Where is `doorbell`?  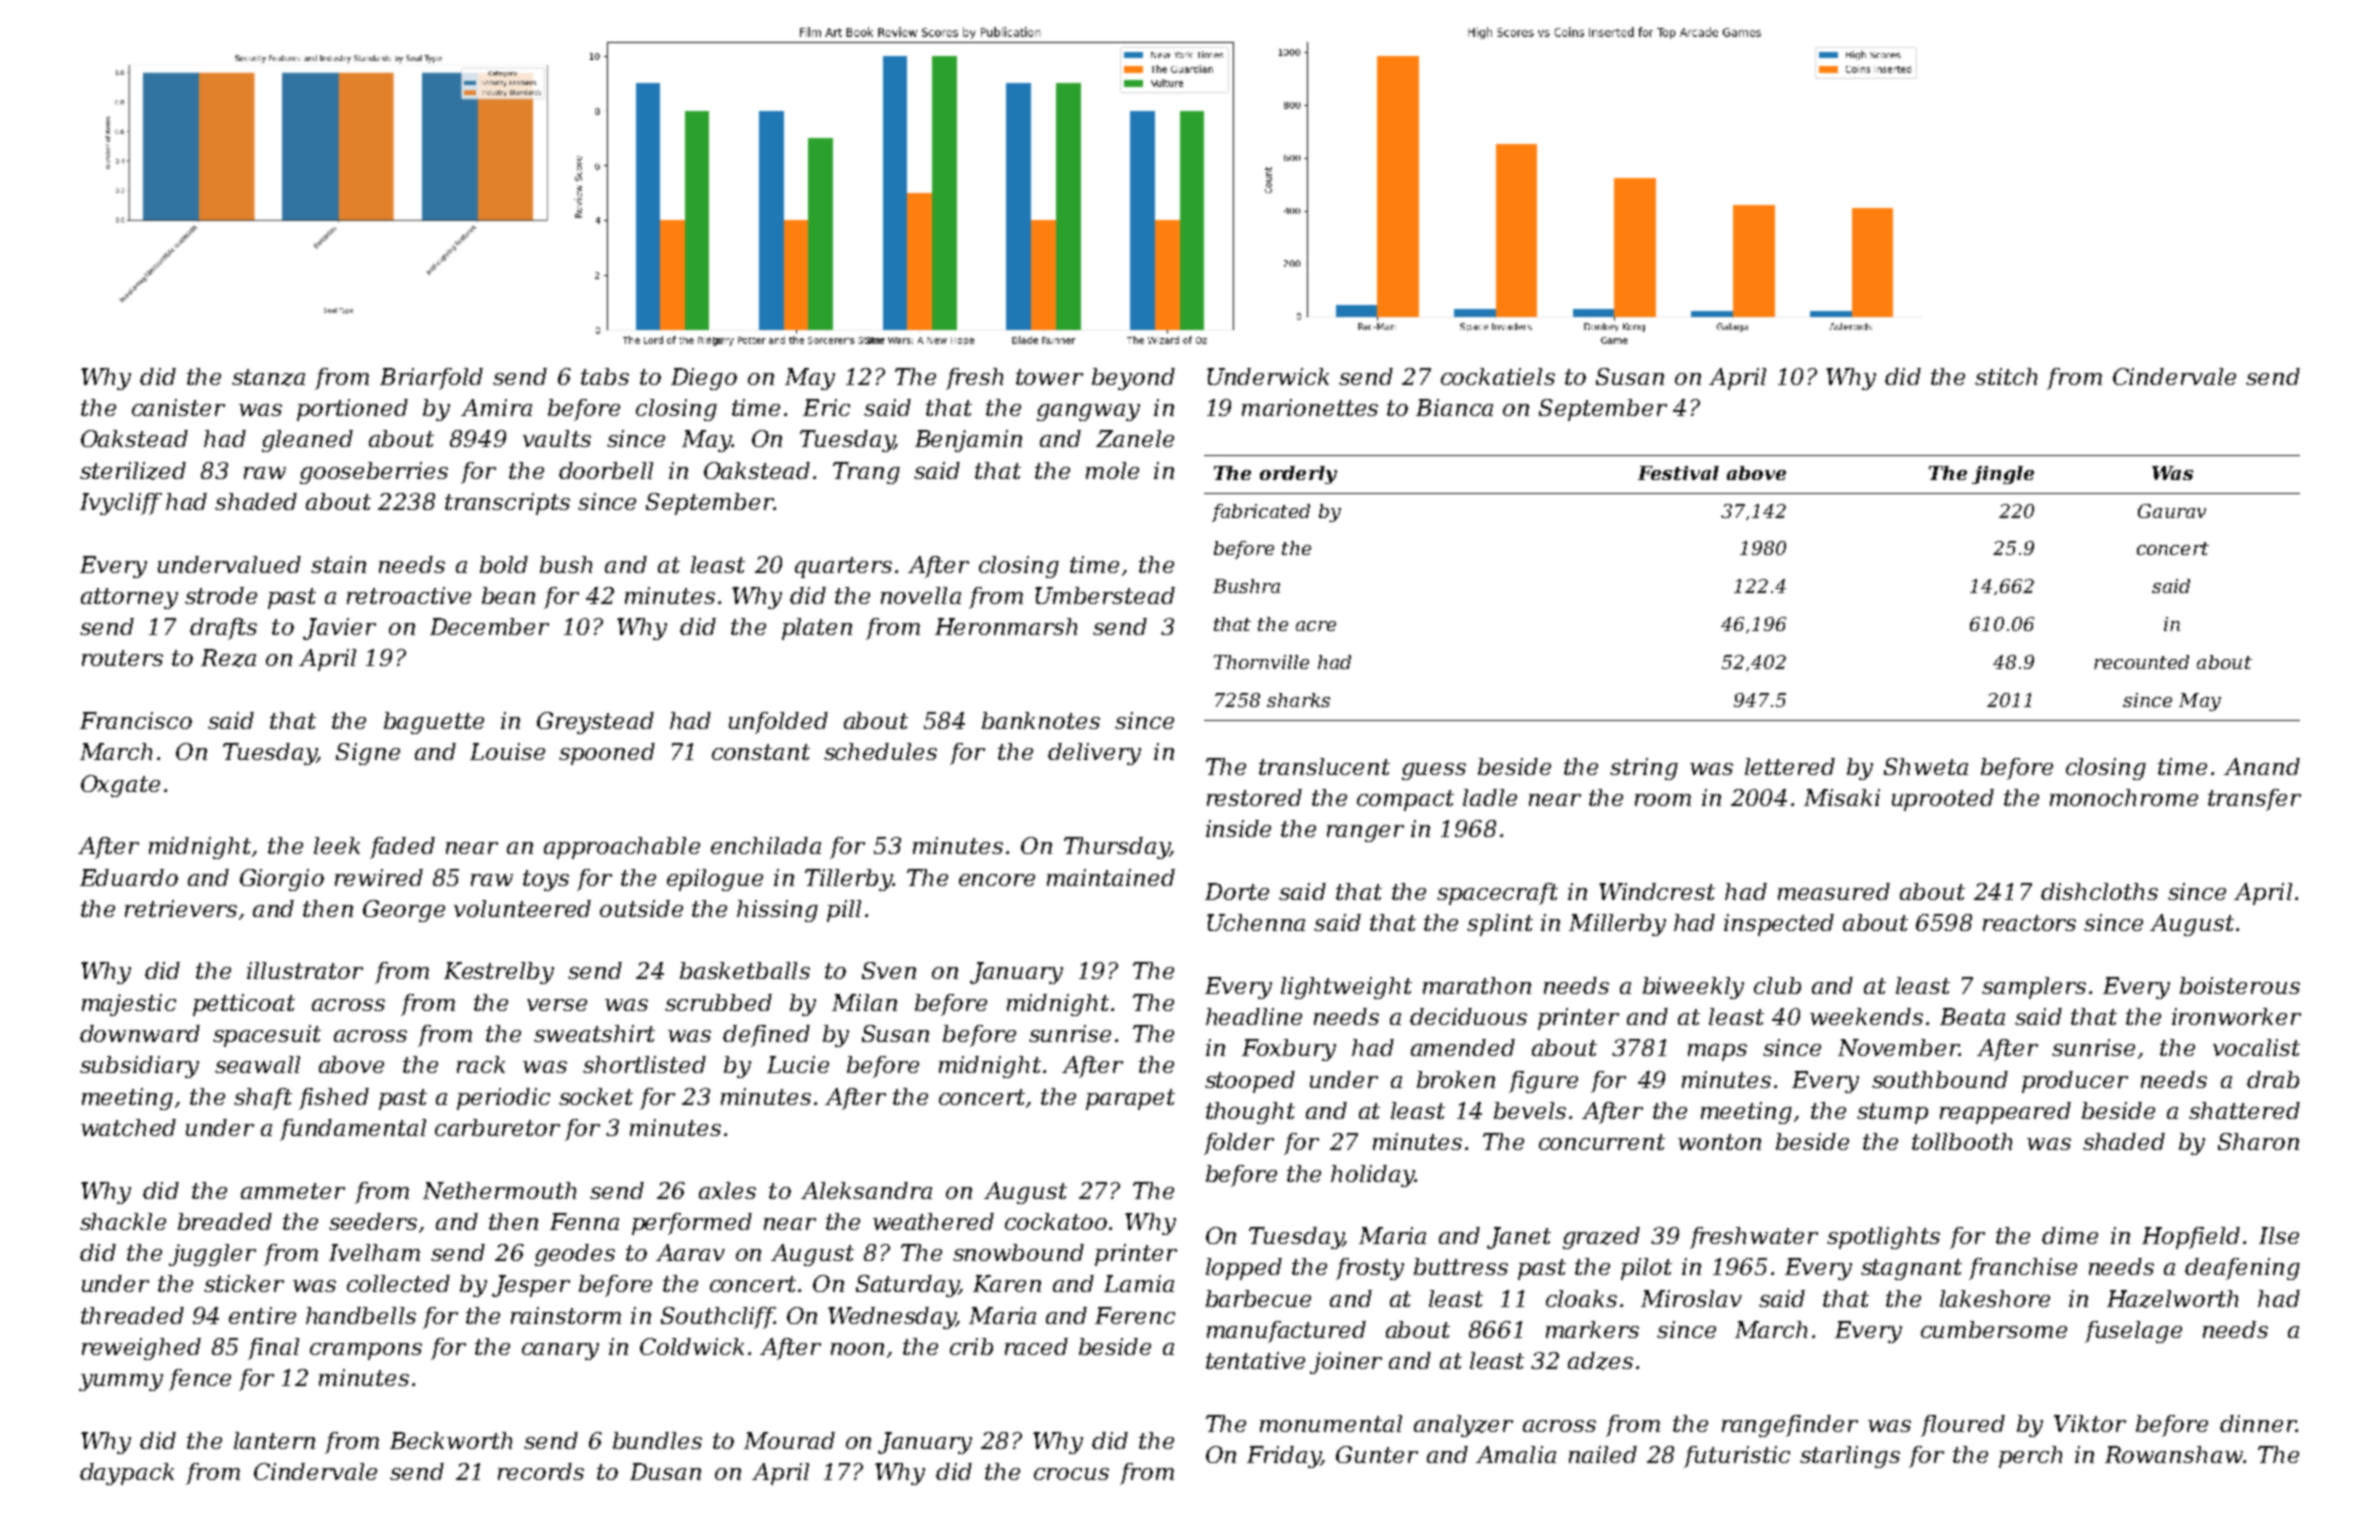 doorbell is located at coordinates (606, 470).
